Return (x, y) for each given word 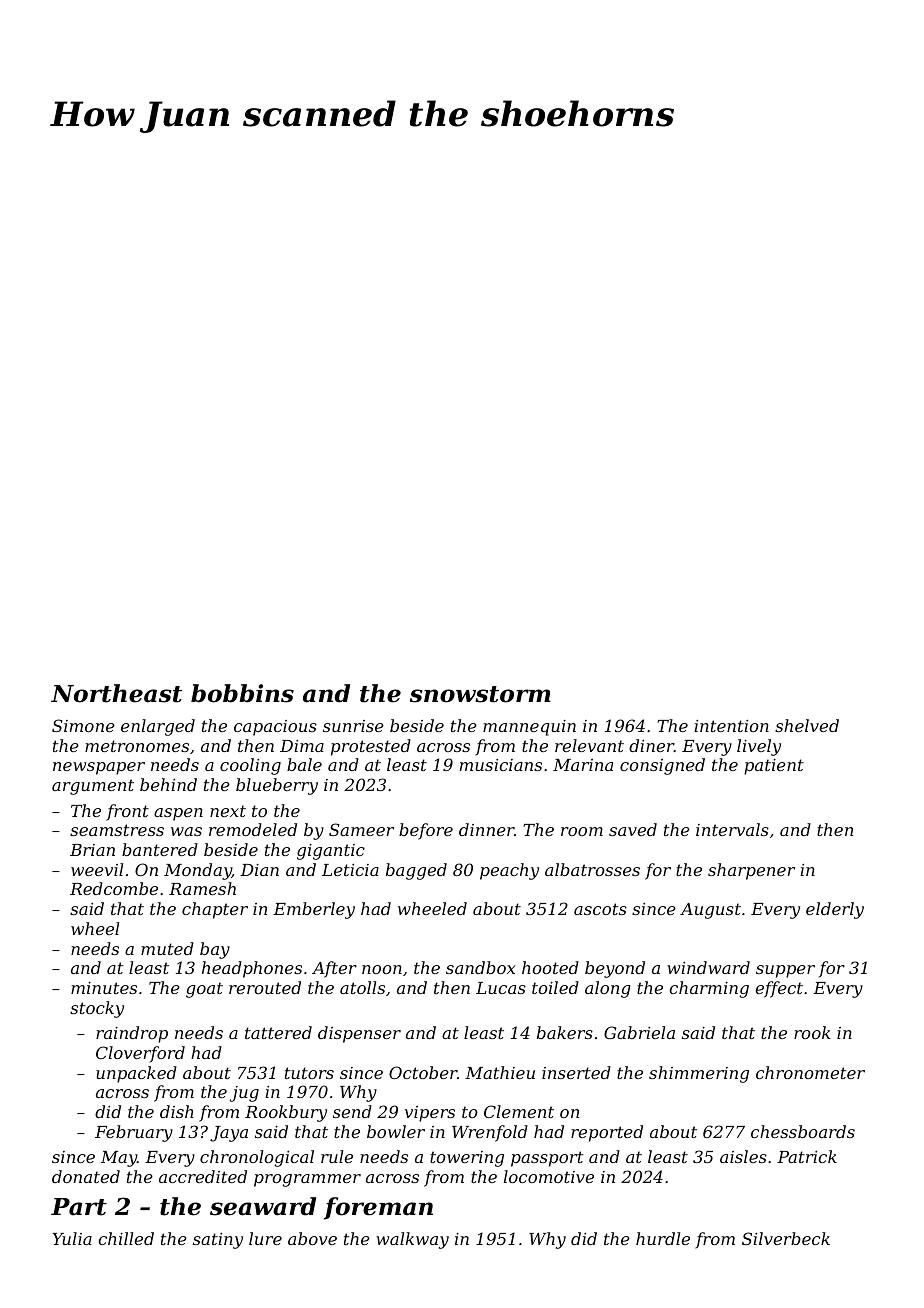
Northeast (116, 693)
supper (785, 971)
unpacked (136, 1074)
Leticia (350, 870)
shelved (807, 725)
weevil (97, 869)
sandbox (480, 967)
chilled (126, 1238)
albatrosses (592, 869)
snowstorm (480, 694)
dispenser (359, 1034)
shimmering (699, 1074)
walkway (412, 1240)
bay (215, 950)
